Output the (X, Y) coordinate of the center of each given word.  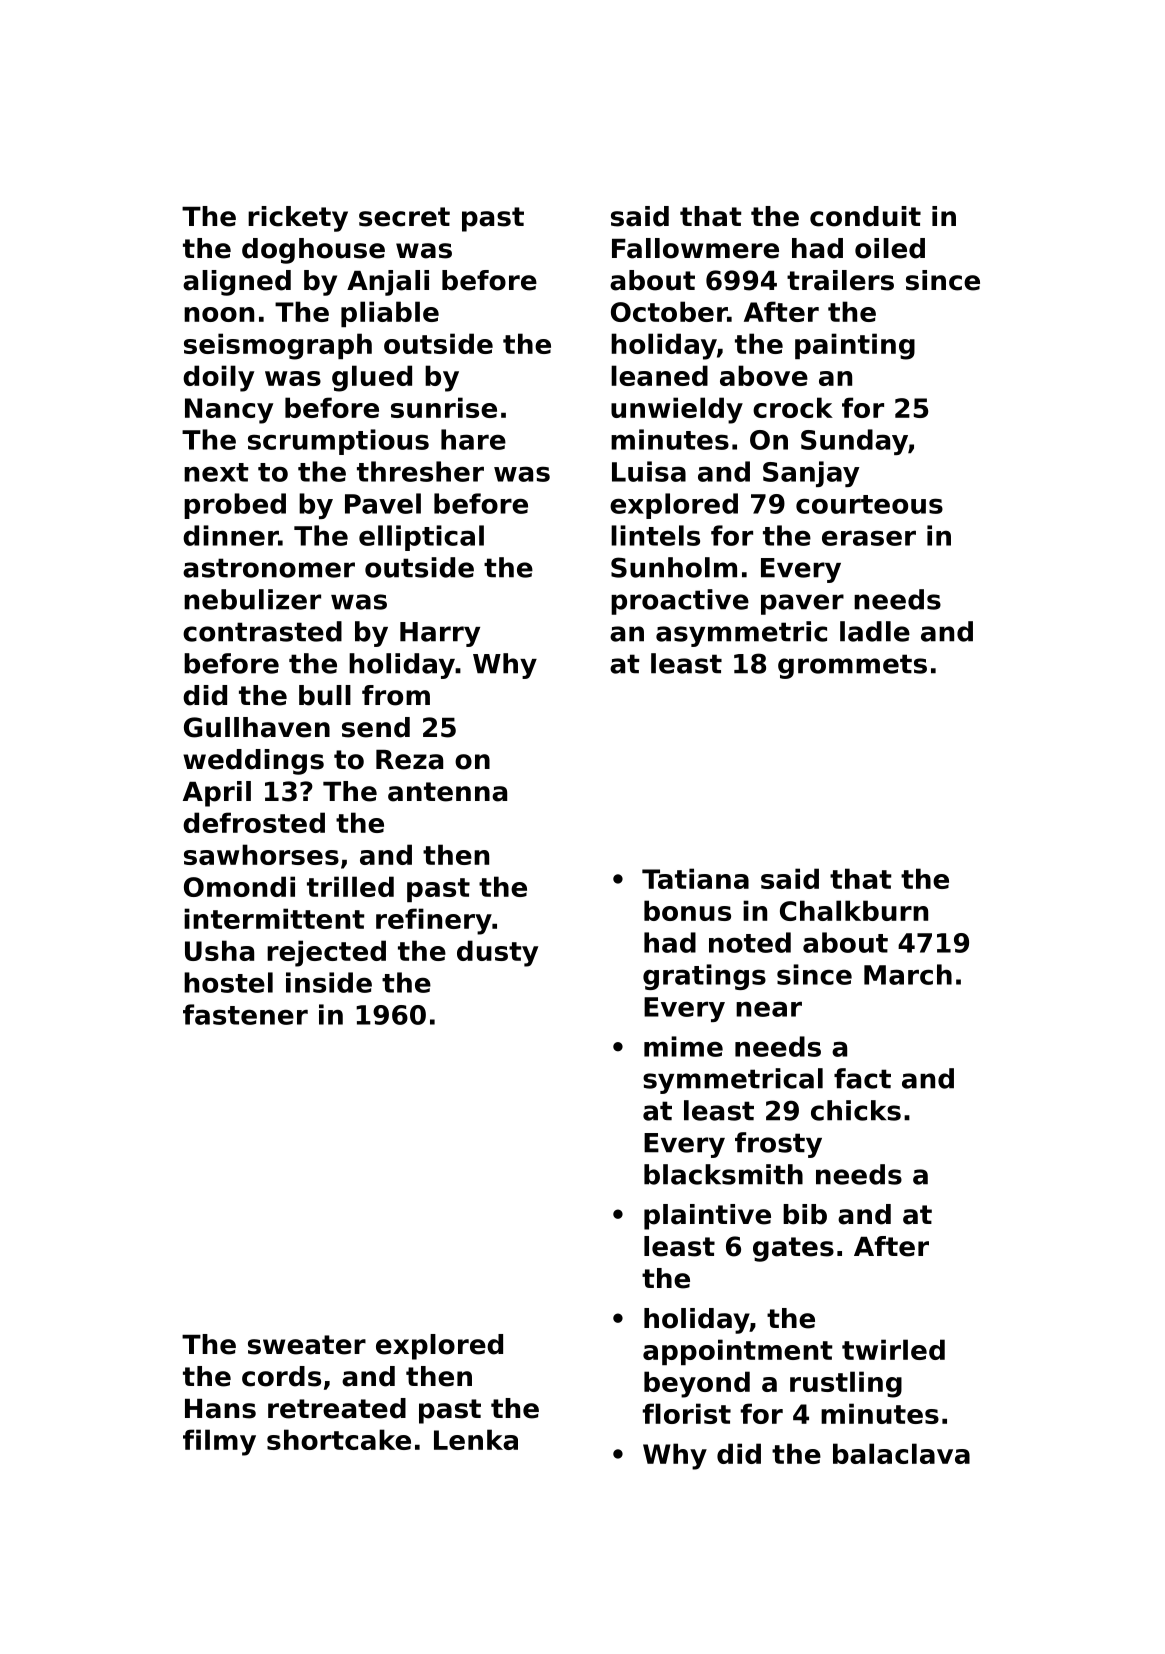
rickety (298, 219)
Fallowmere (695, 248)
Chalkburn (854, 910)
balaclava (901, 1453)
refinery (434, 921)
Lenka (476, 1439)
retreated (337, 1408)
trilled (350, 886)
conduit (865, 216)
